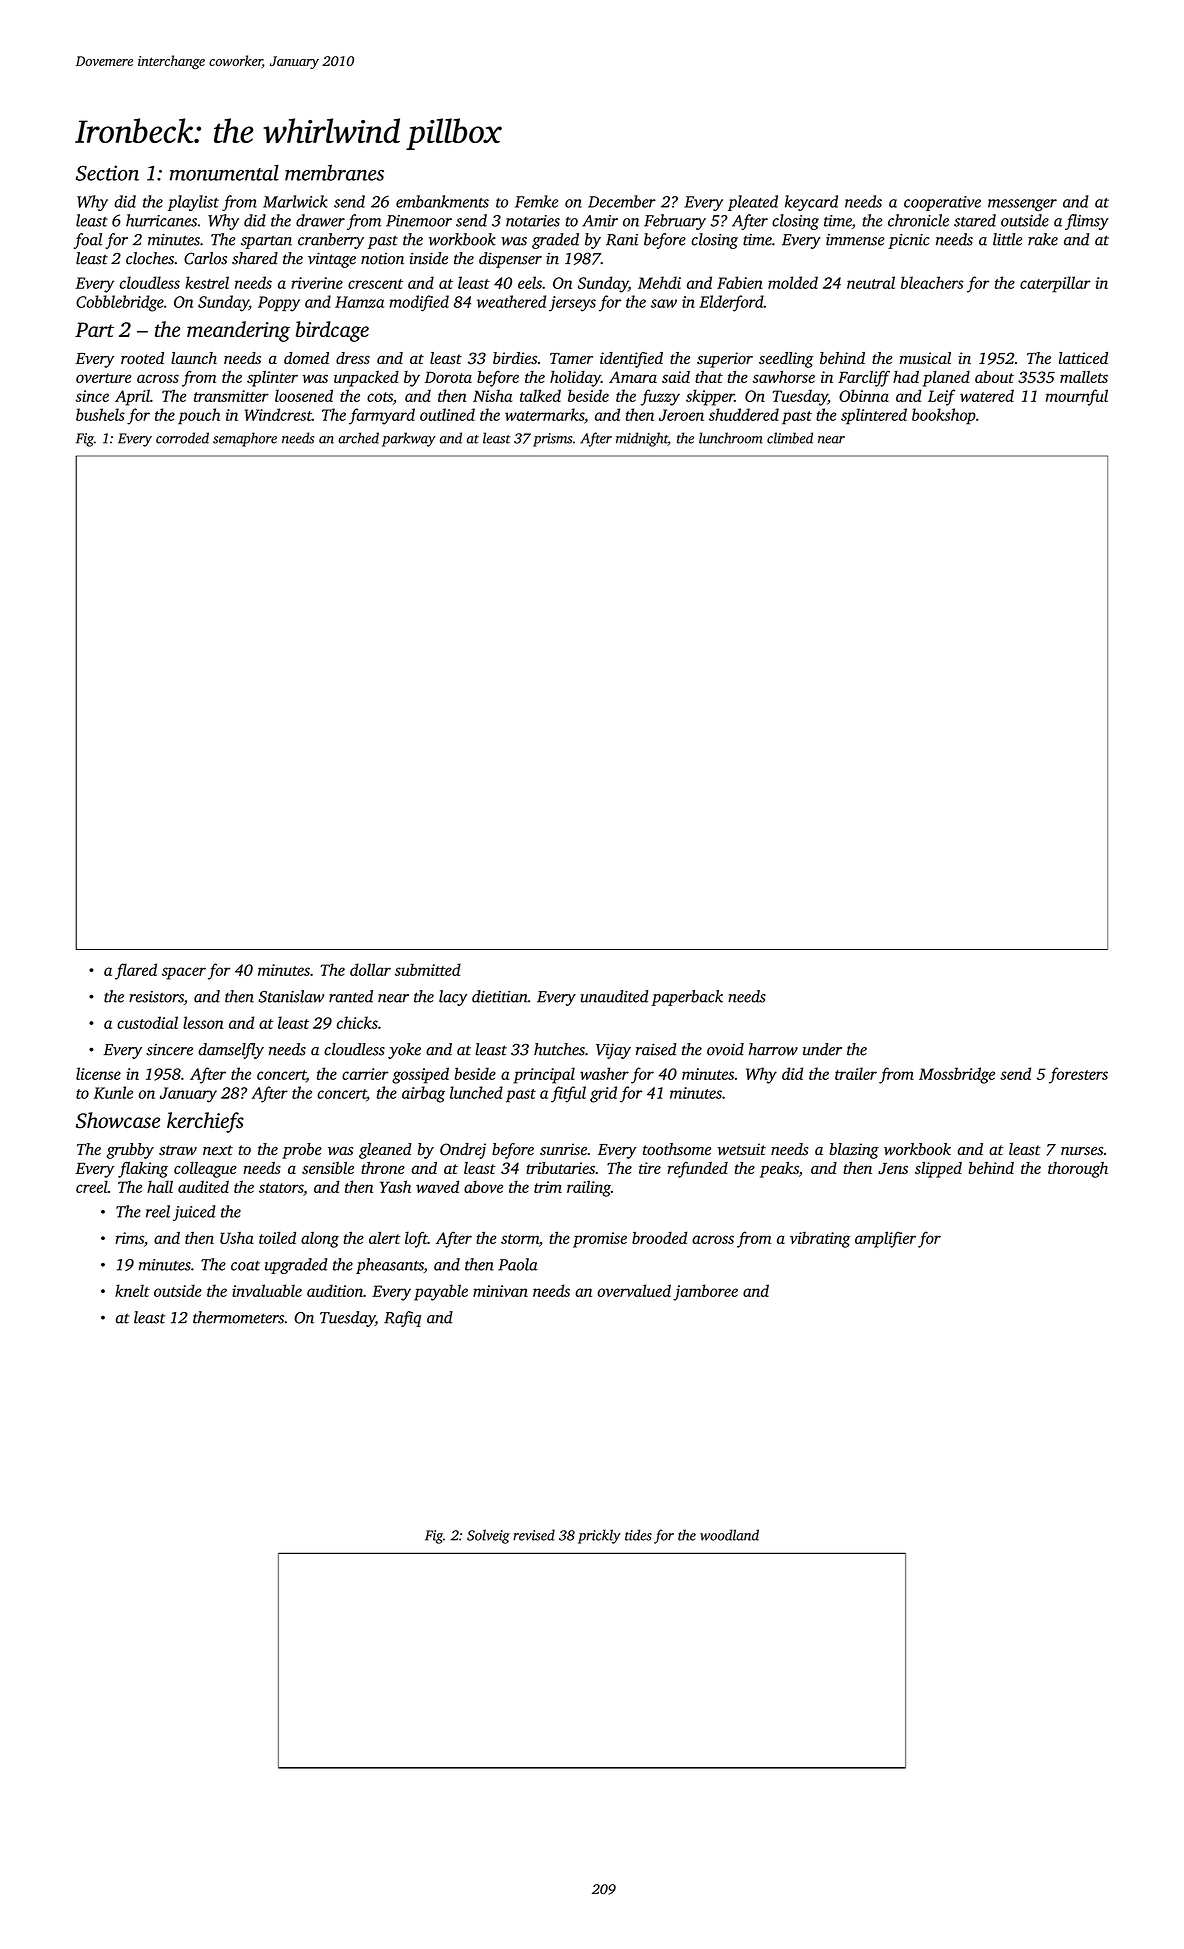 Image resolution: width=1184 pixels, height=1949 pixels. What do you see at coordinates (681, 415) in the document?
I see `Jeroen` at bounding box center [681, 415].
